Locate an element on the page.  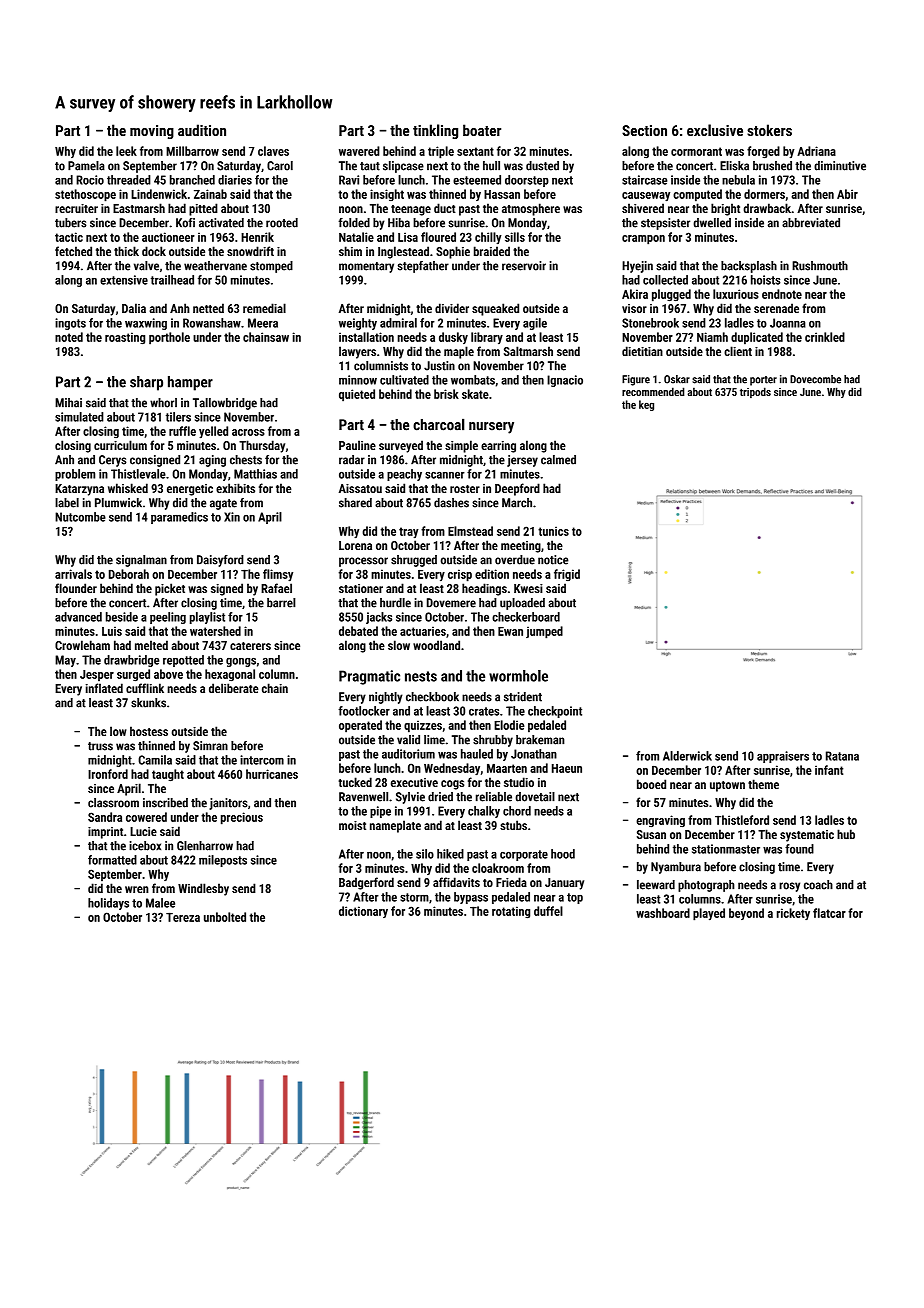
tripods is located at coordinates (755, 392).
